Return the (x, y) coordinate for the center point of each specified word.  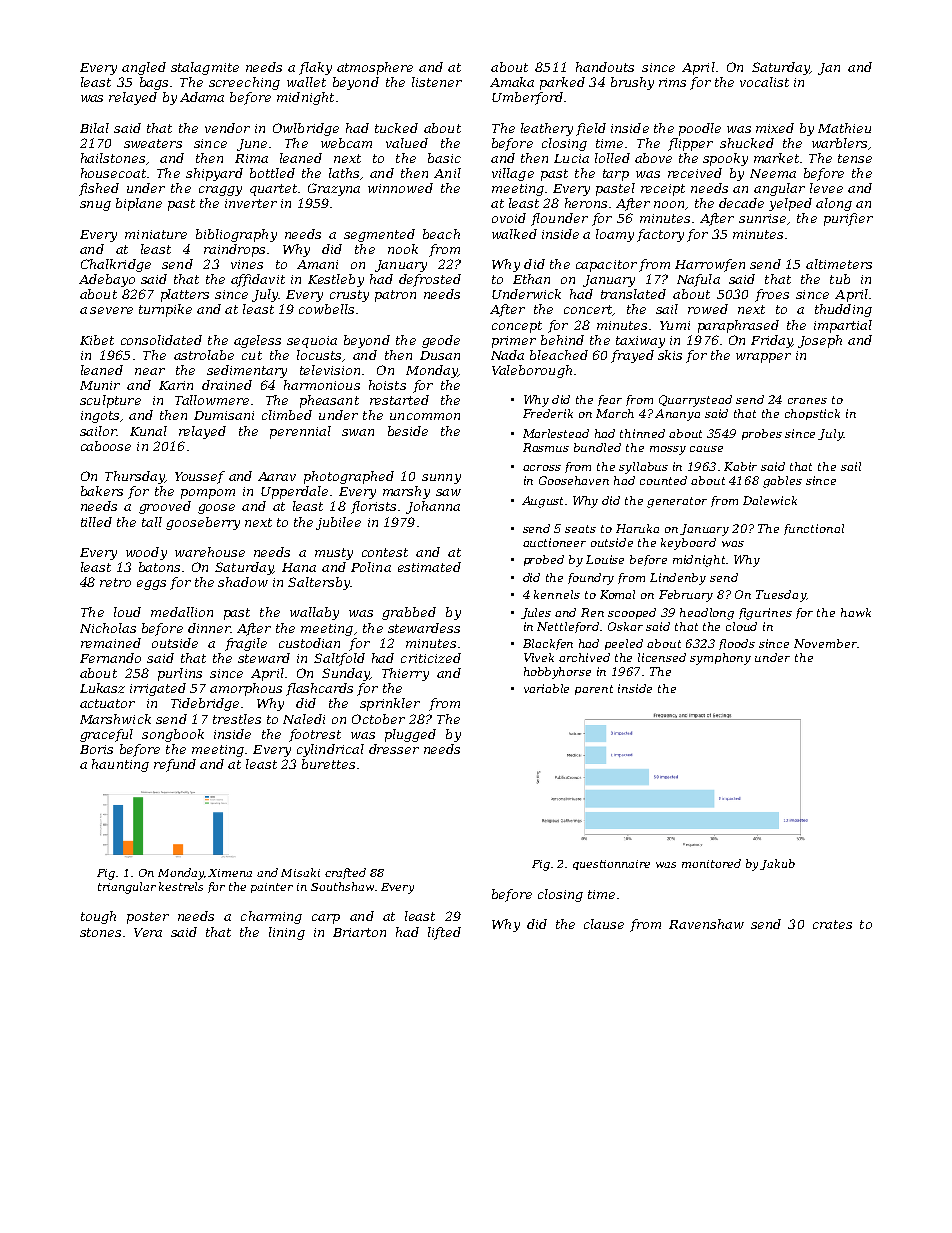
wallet (306, 82)
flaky (315, 68)
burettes (328, 764)
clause (604, 924)
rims (672, 82)
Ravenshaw (706, 924)
